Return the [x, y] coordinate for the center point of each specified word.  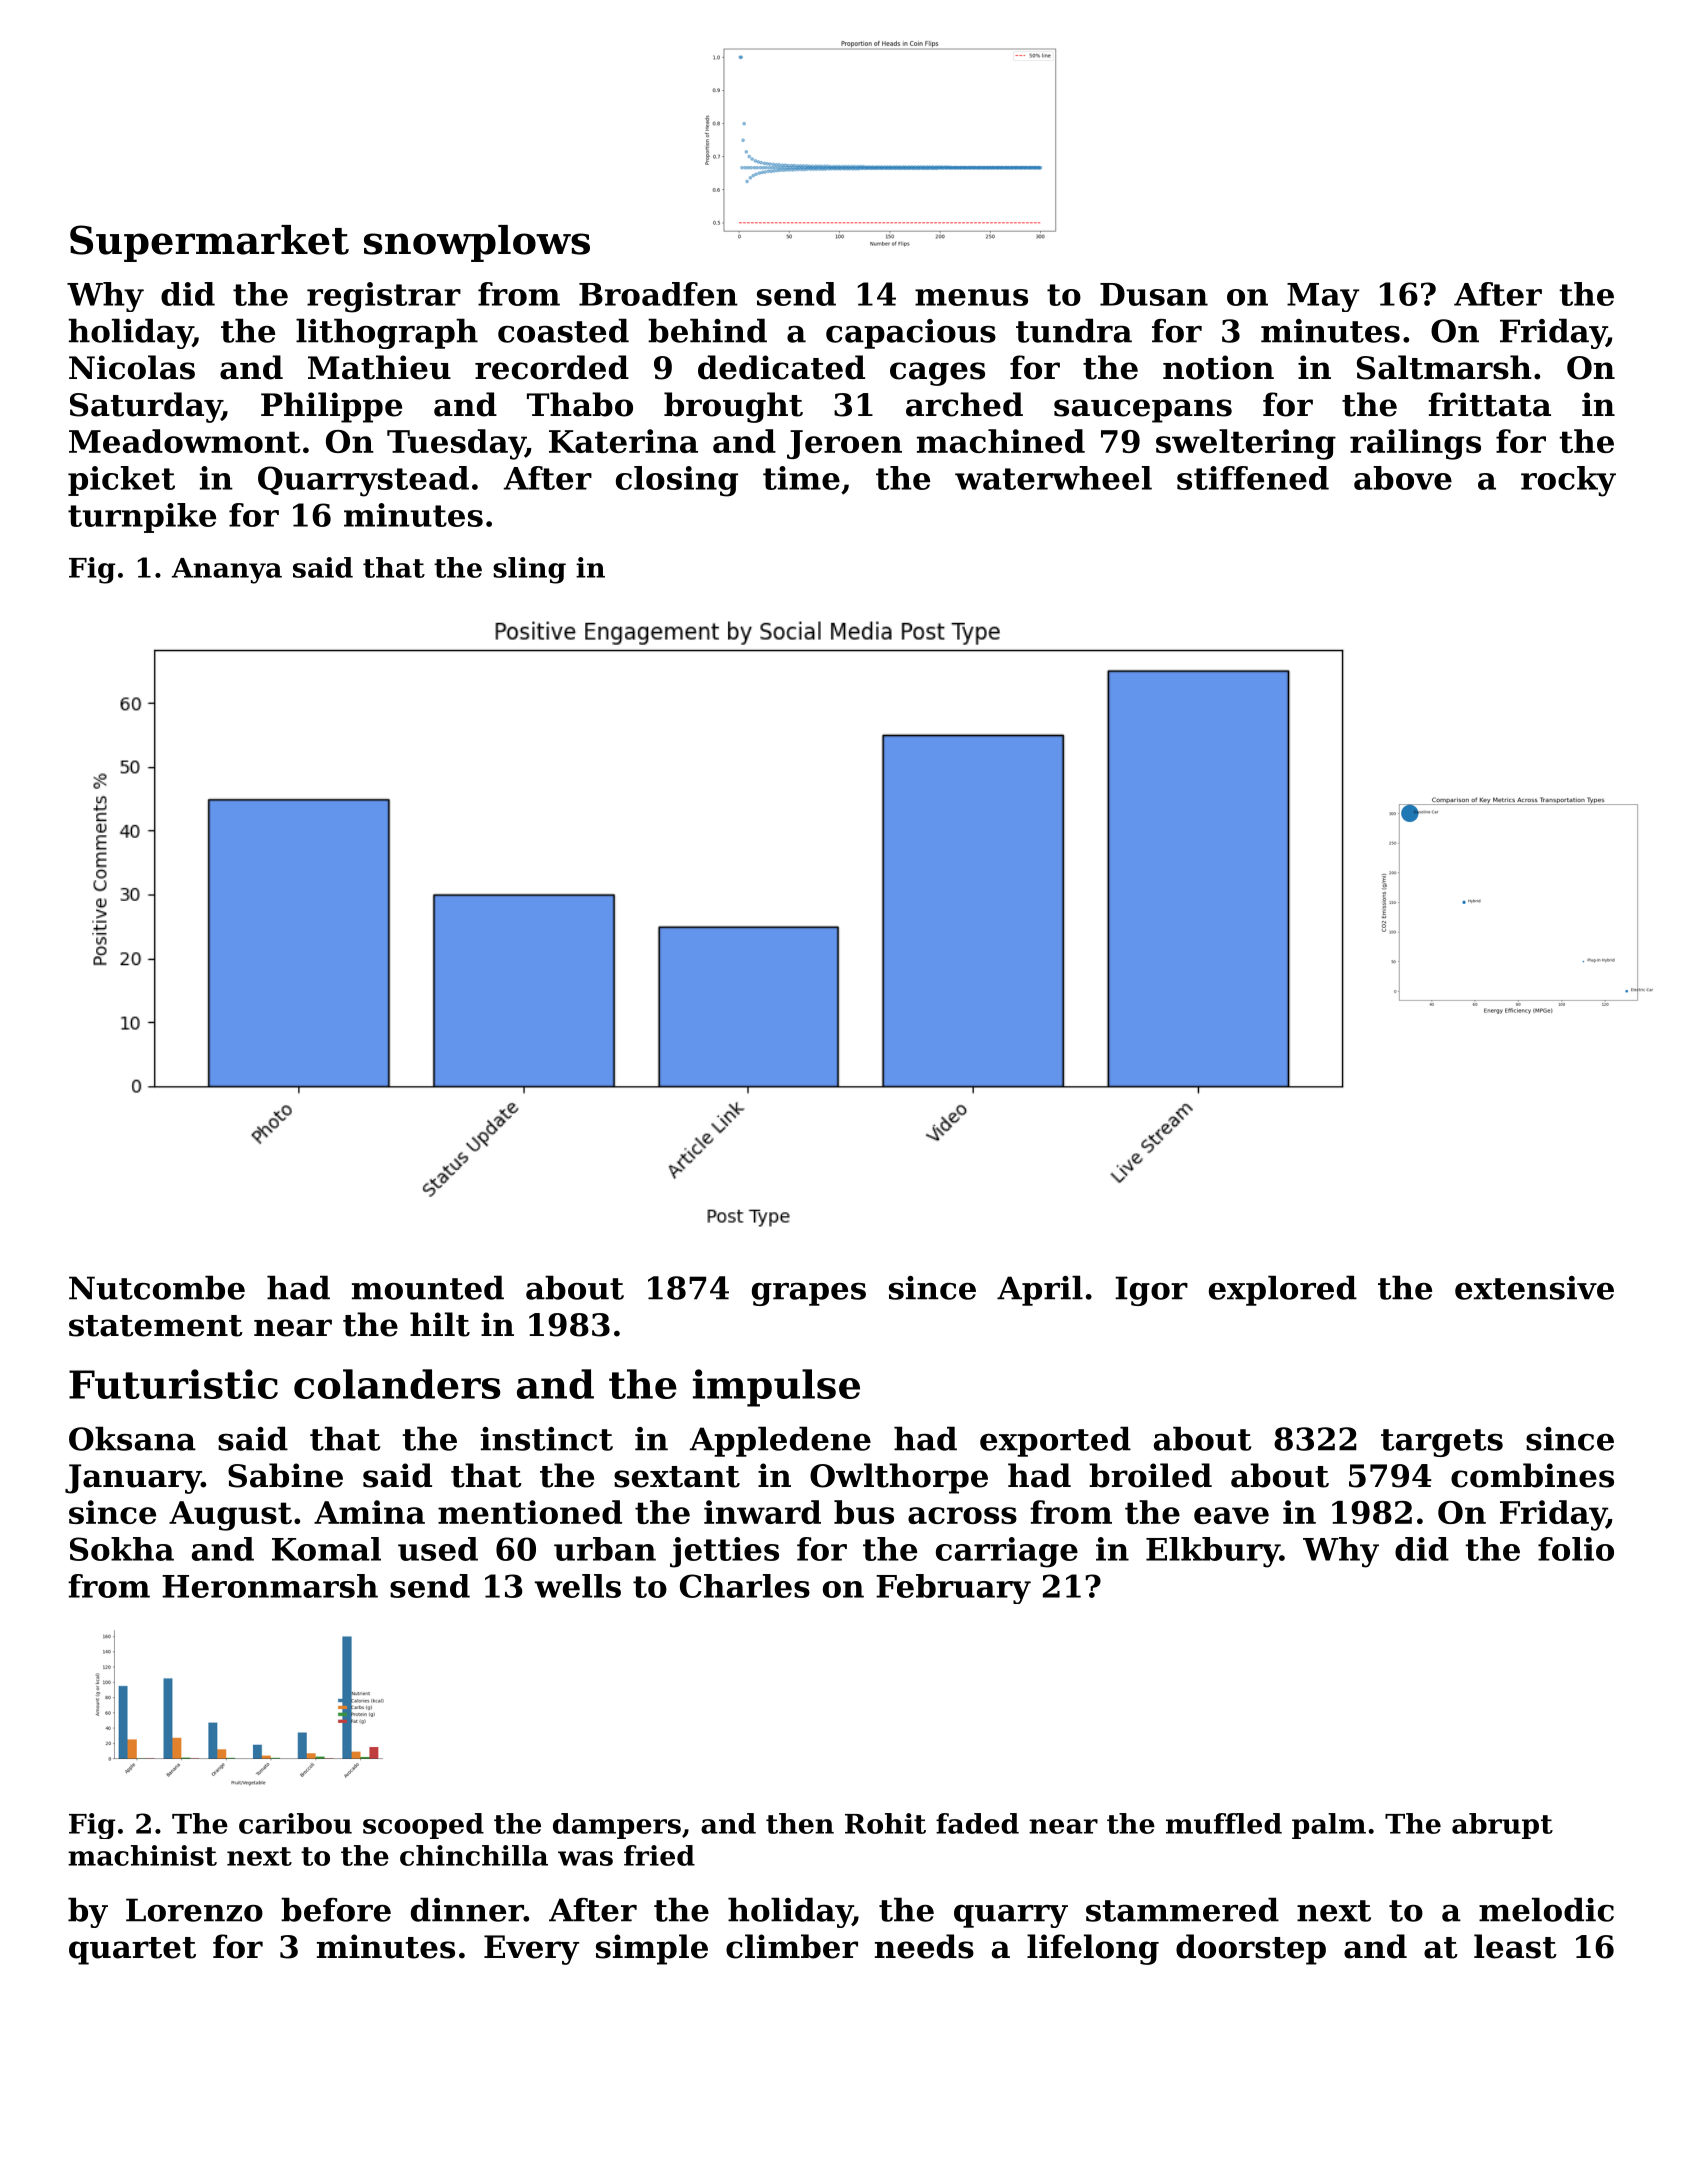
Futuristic [173, 1384]
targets [1442, 1443]
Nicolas [132, 367]
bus [864, 1512]
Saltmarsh [1444, 367]
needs [924, 1946]
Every [531, 1950]
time [801, 478]
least [1515, 1946]
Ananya [227, 571]
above [1403, 478]
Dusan [1154, 294]
